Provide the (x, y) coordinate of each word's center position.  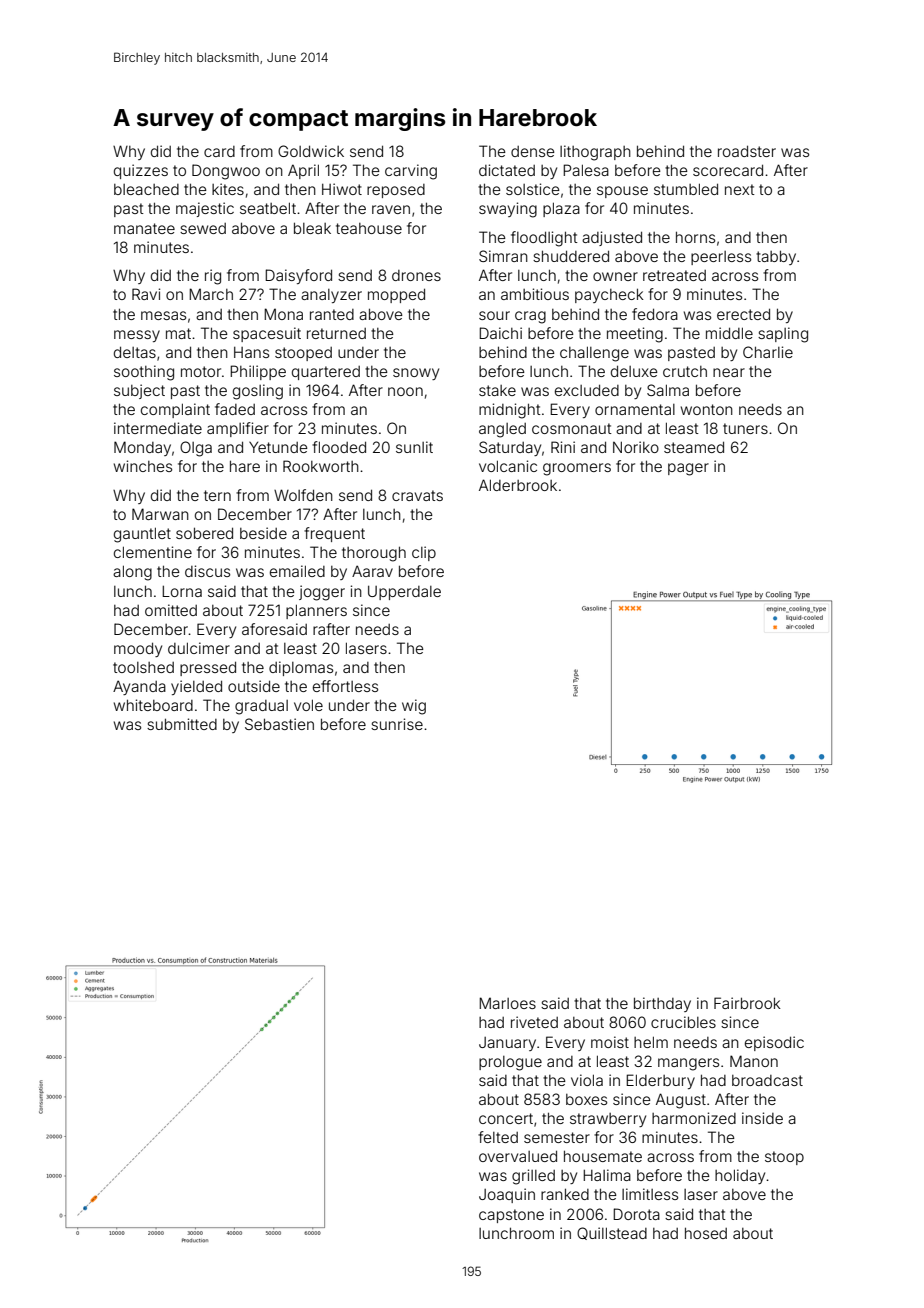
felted (498, 1137)
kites (228, 189)
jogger (322, 593)
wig (414, 707)
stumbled (686, 189)
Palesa (586, 170)
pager (688, 469)
